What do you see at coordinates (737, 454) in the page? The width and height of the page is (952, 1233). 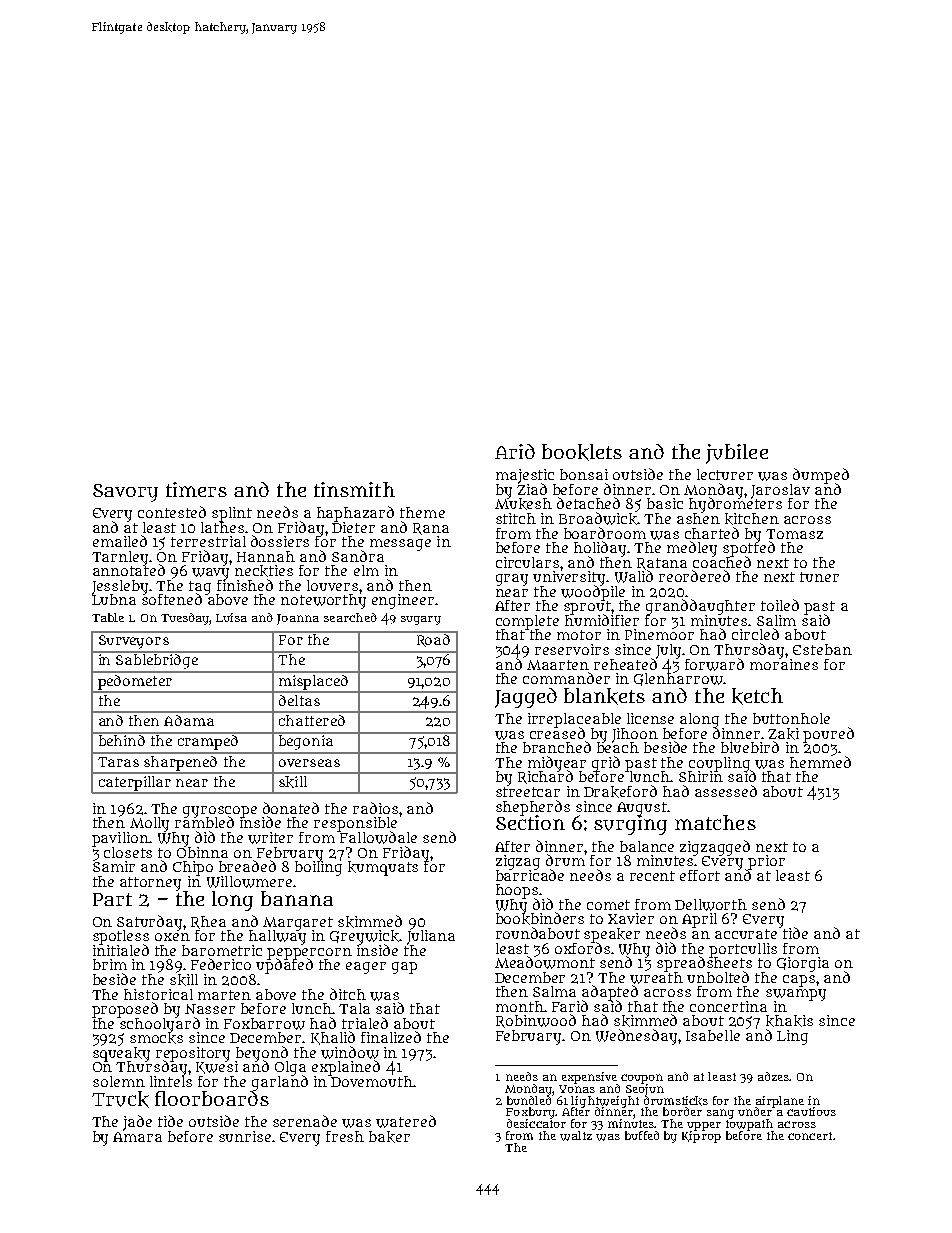 I see `jubilee` at bounding box center [737, 454].
